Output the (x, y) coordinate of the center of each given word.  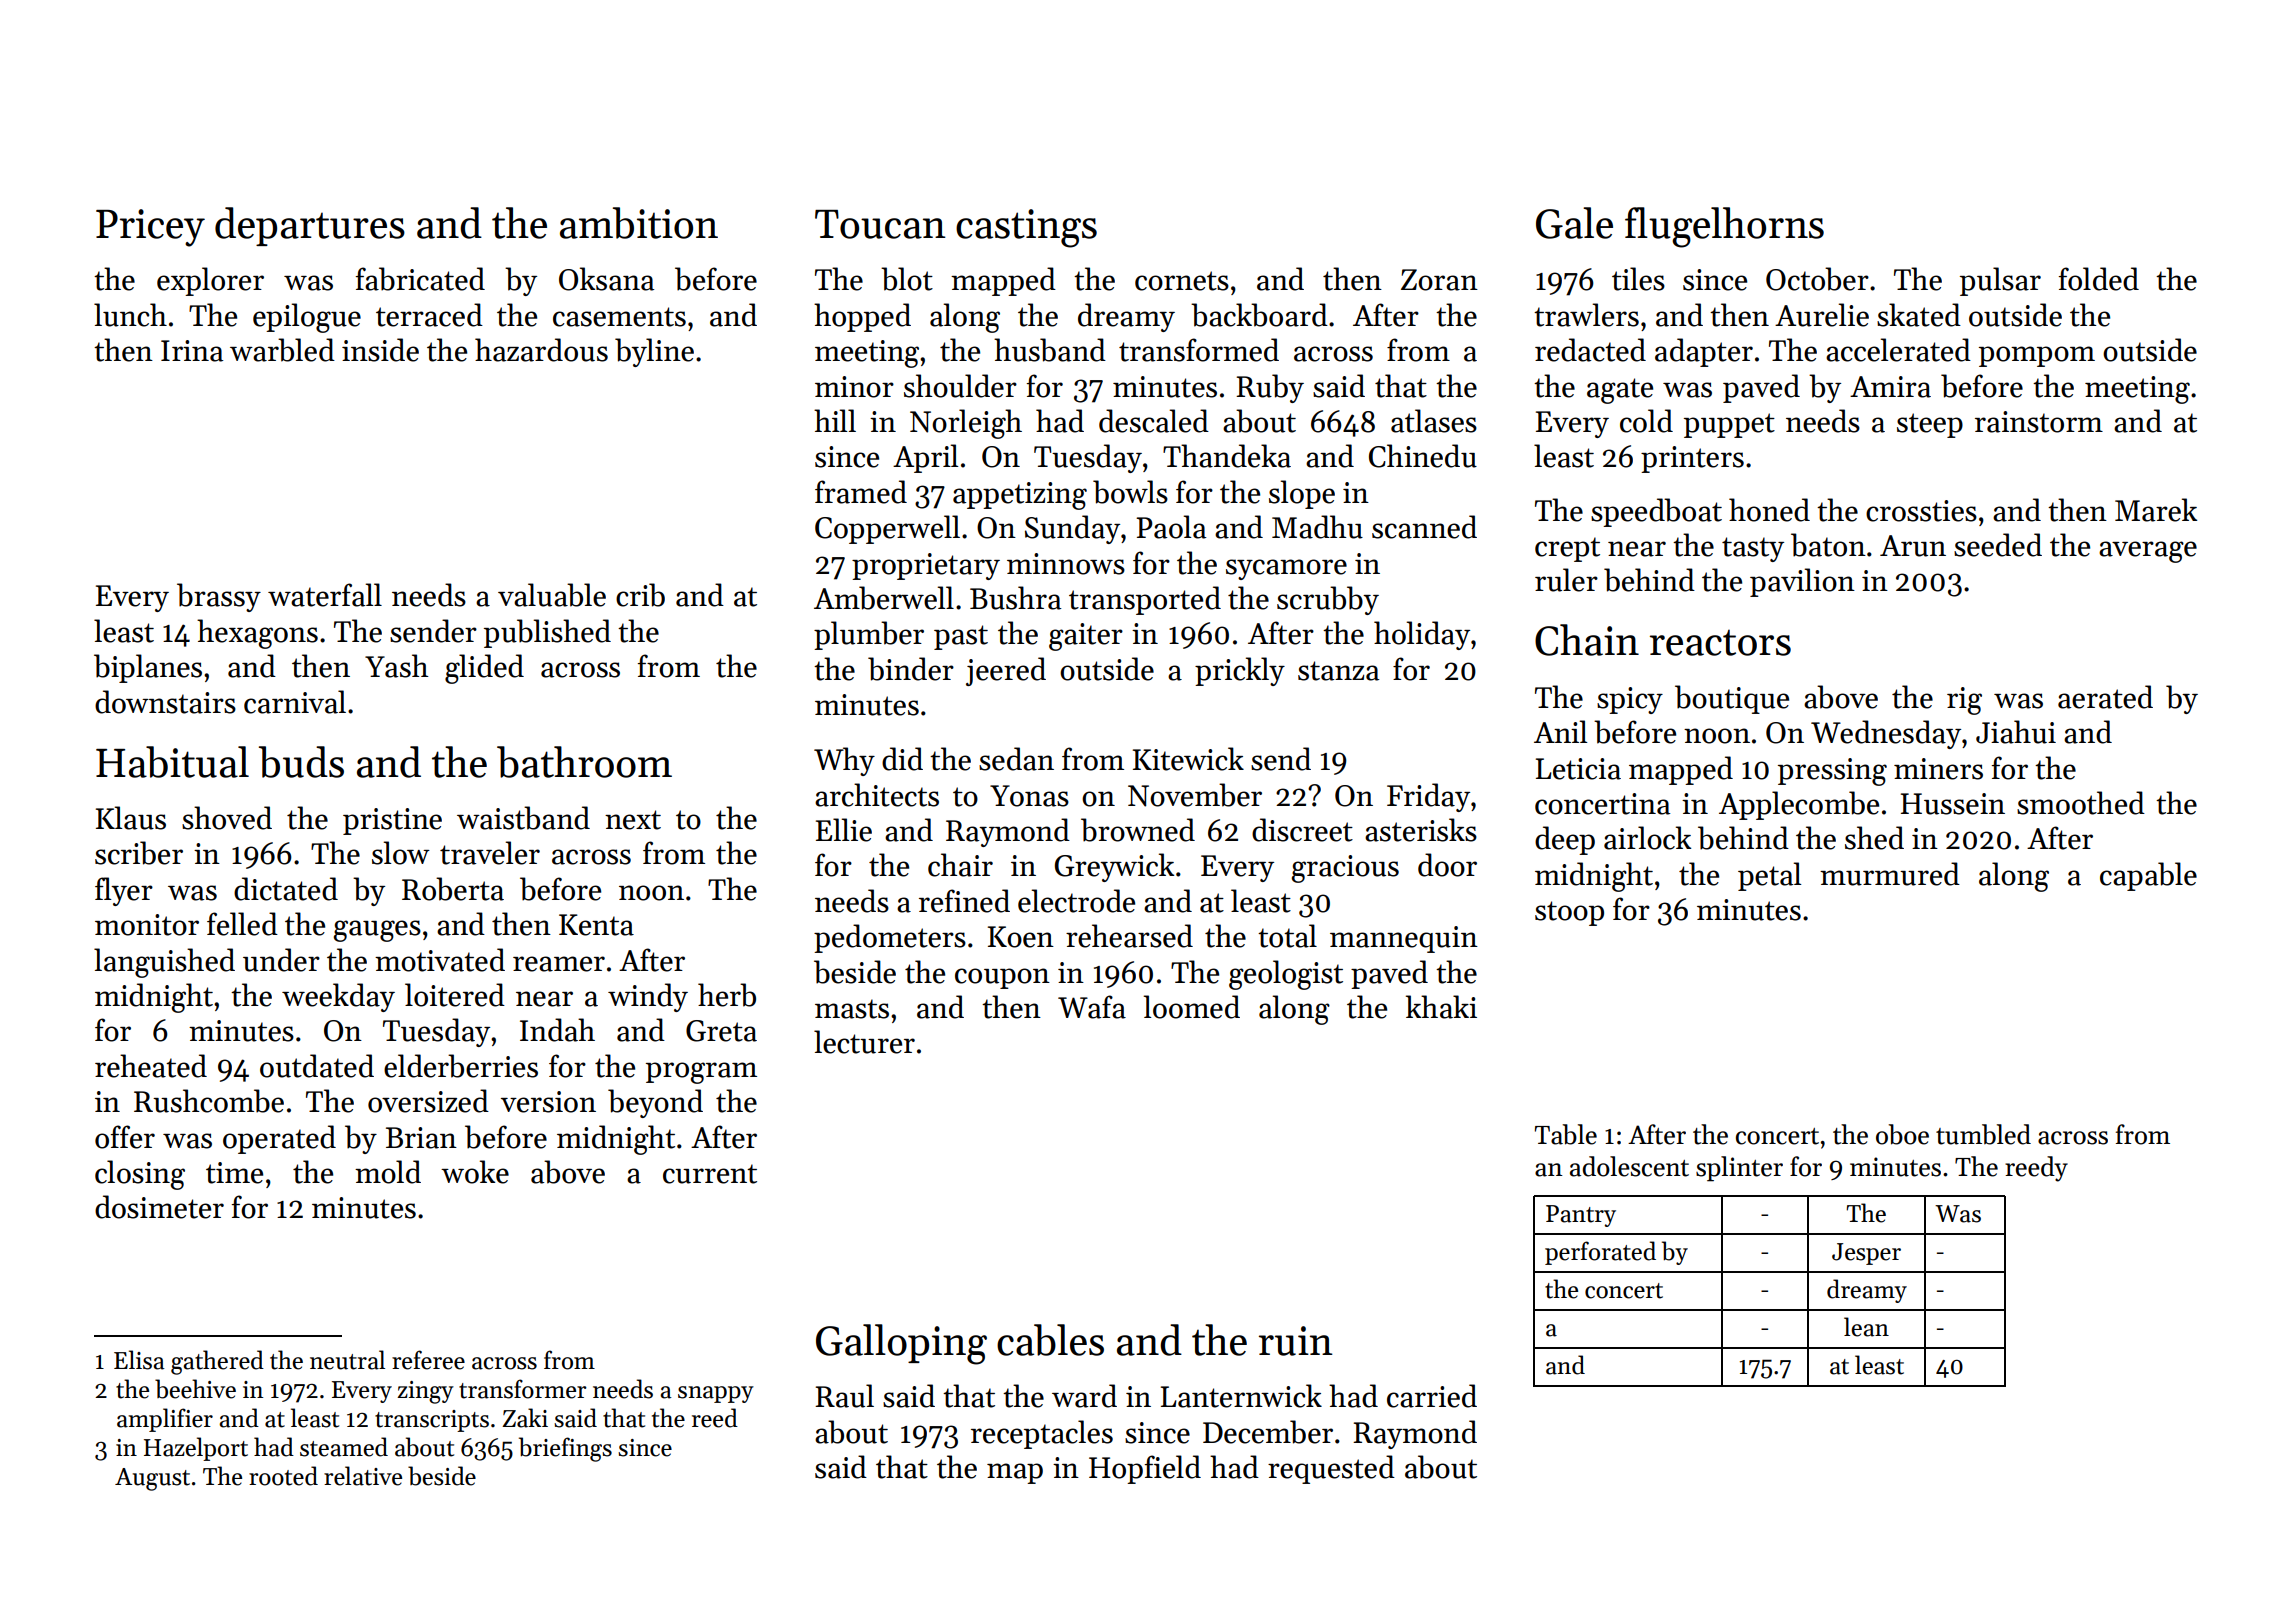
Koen (1021, 937)
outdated (317, 1066)
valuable (552, 595)
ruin (1296, 1341)
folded (2099, 279)
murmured (1890, 874)
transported (1145, 600)
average (2148, 552)
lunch (130, 315)
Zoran (1439, 280)
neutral (347, 1360)
